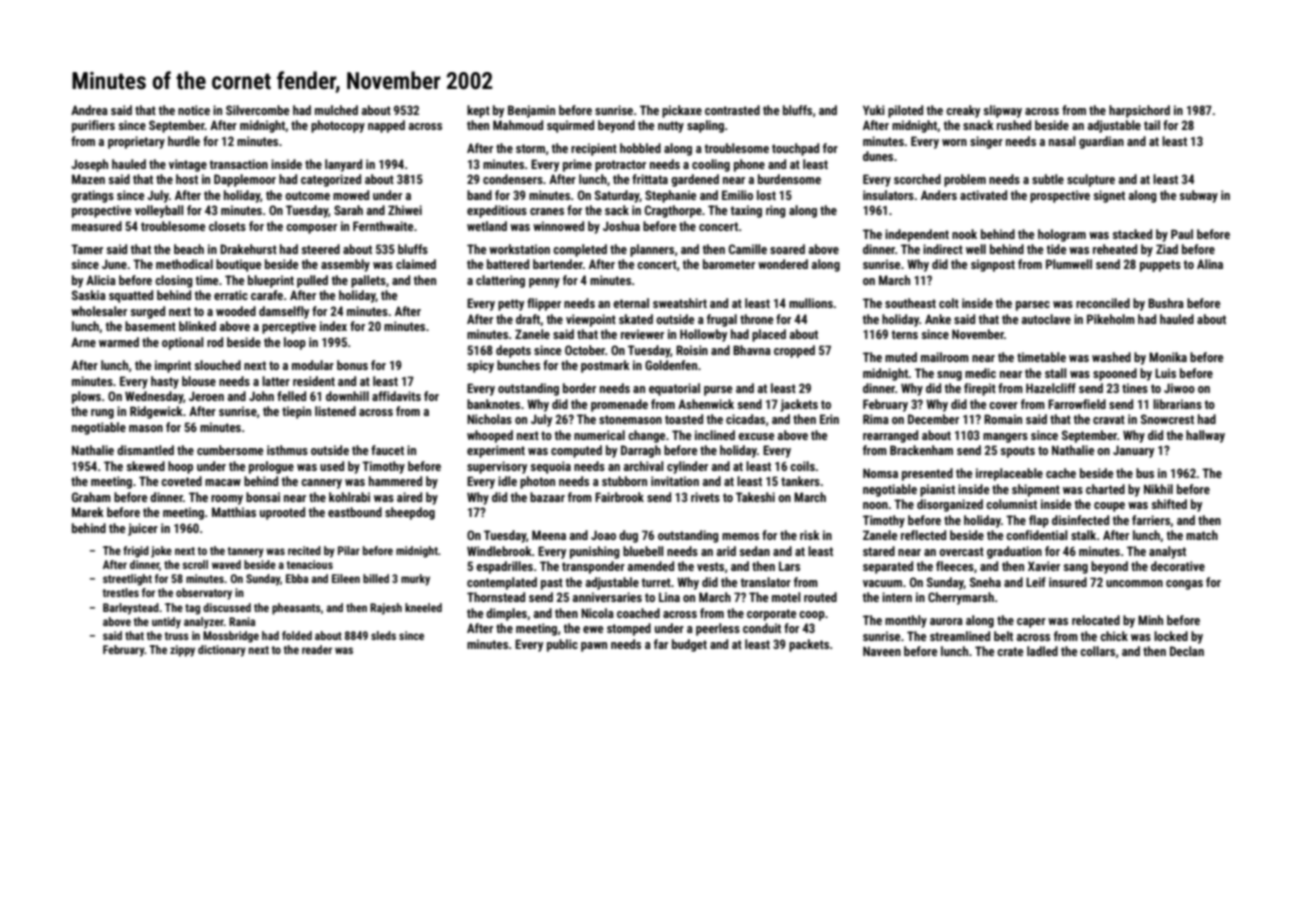  I want to click on Naveen, so click(882, 651).
